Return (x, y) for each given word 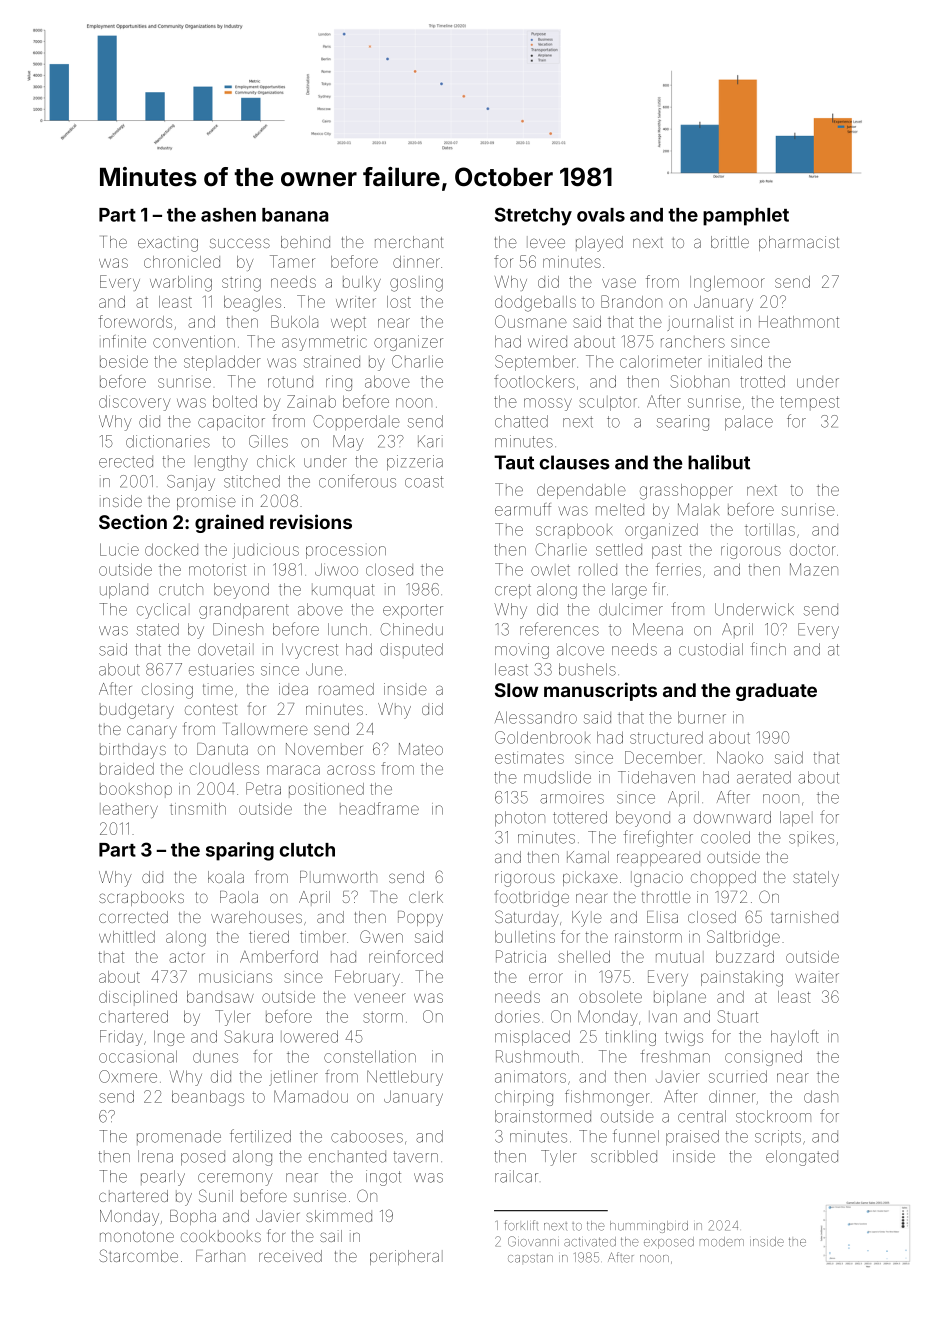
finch (768, 649)
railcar (516, 1176)
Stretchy (533, 216)
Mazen (814, 569)
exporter (413, 611)
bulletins (525, 937)
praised (692, 1138)
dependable (581, 491)
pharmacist (799, 243)
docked (171, 549)
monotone (137, 1236)
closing (167, 691)
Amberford (279, 956)
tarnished (804, 917)
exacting (168, 244)
